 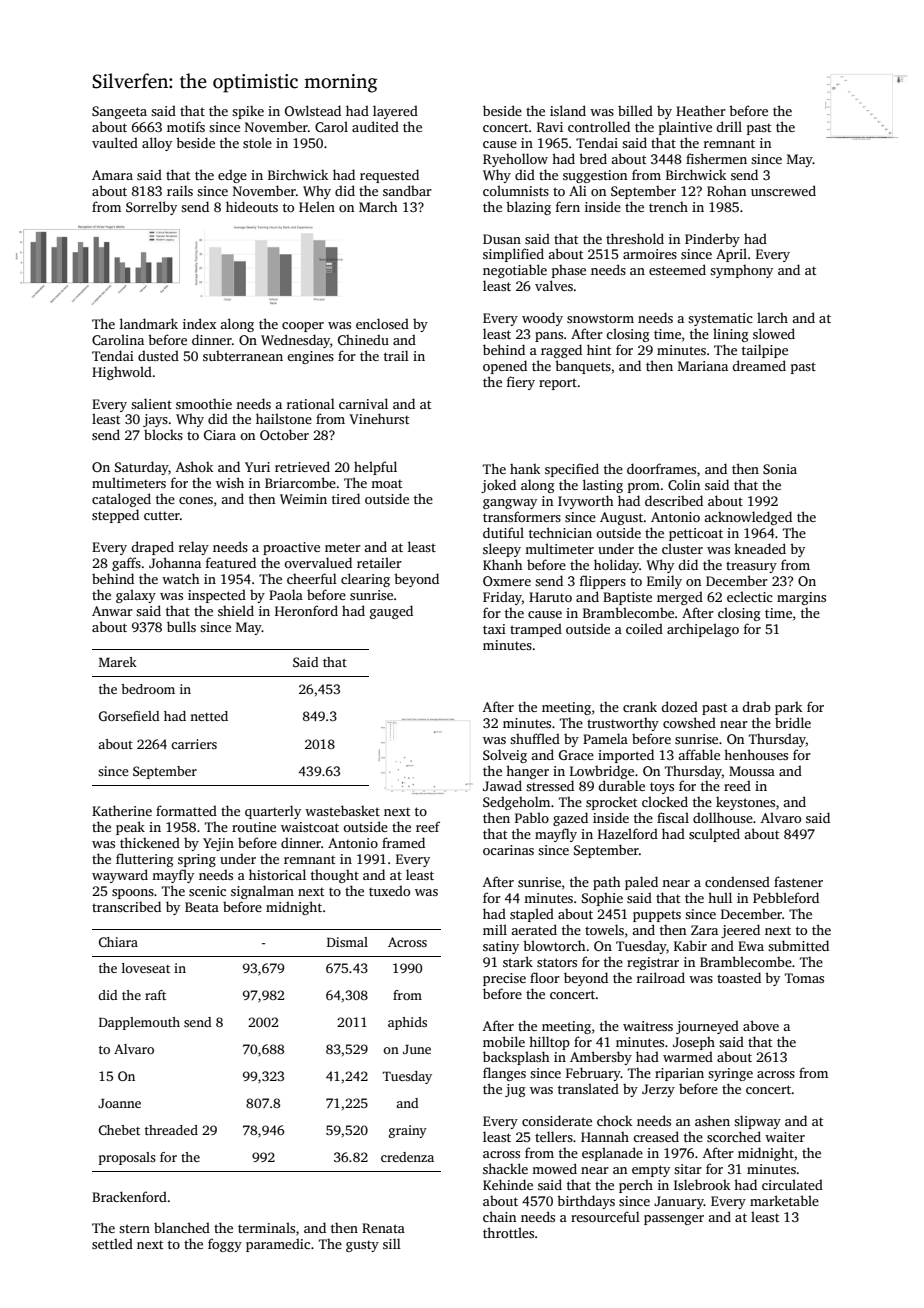 What do you see at coordinates (112, 611) in the screenshot?
I see `Anwar` at bounding box center [112, 611].
